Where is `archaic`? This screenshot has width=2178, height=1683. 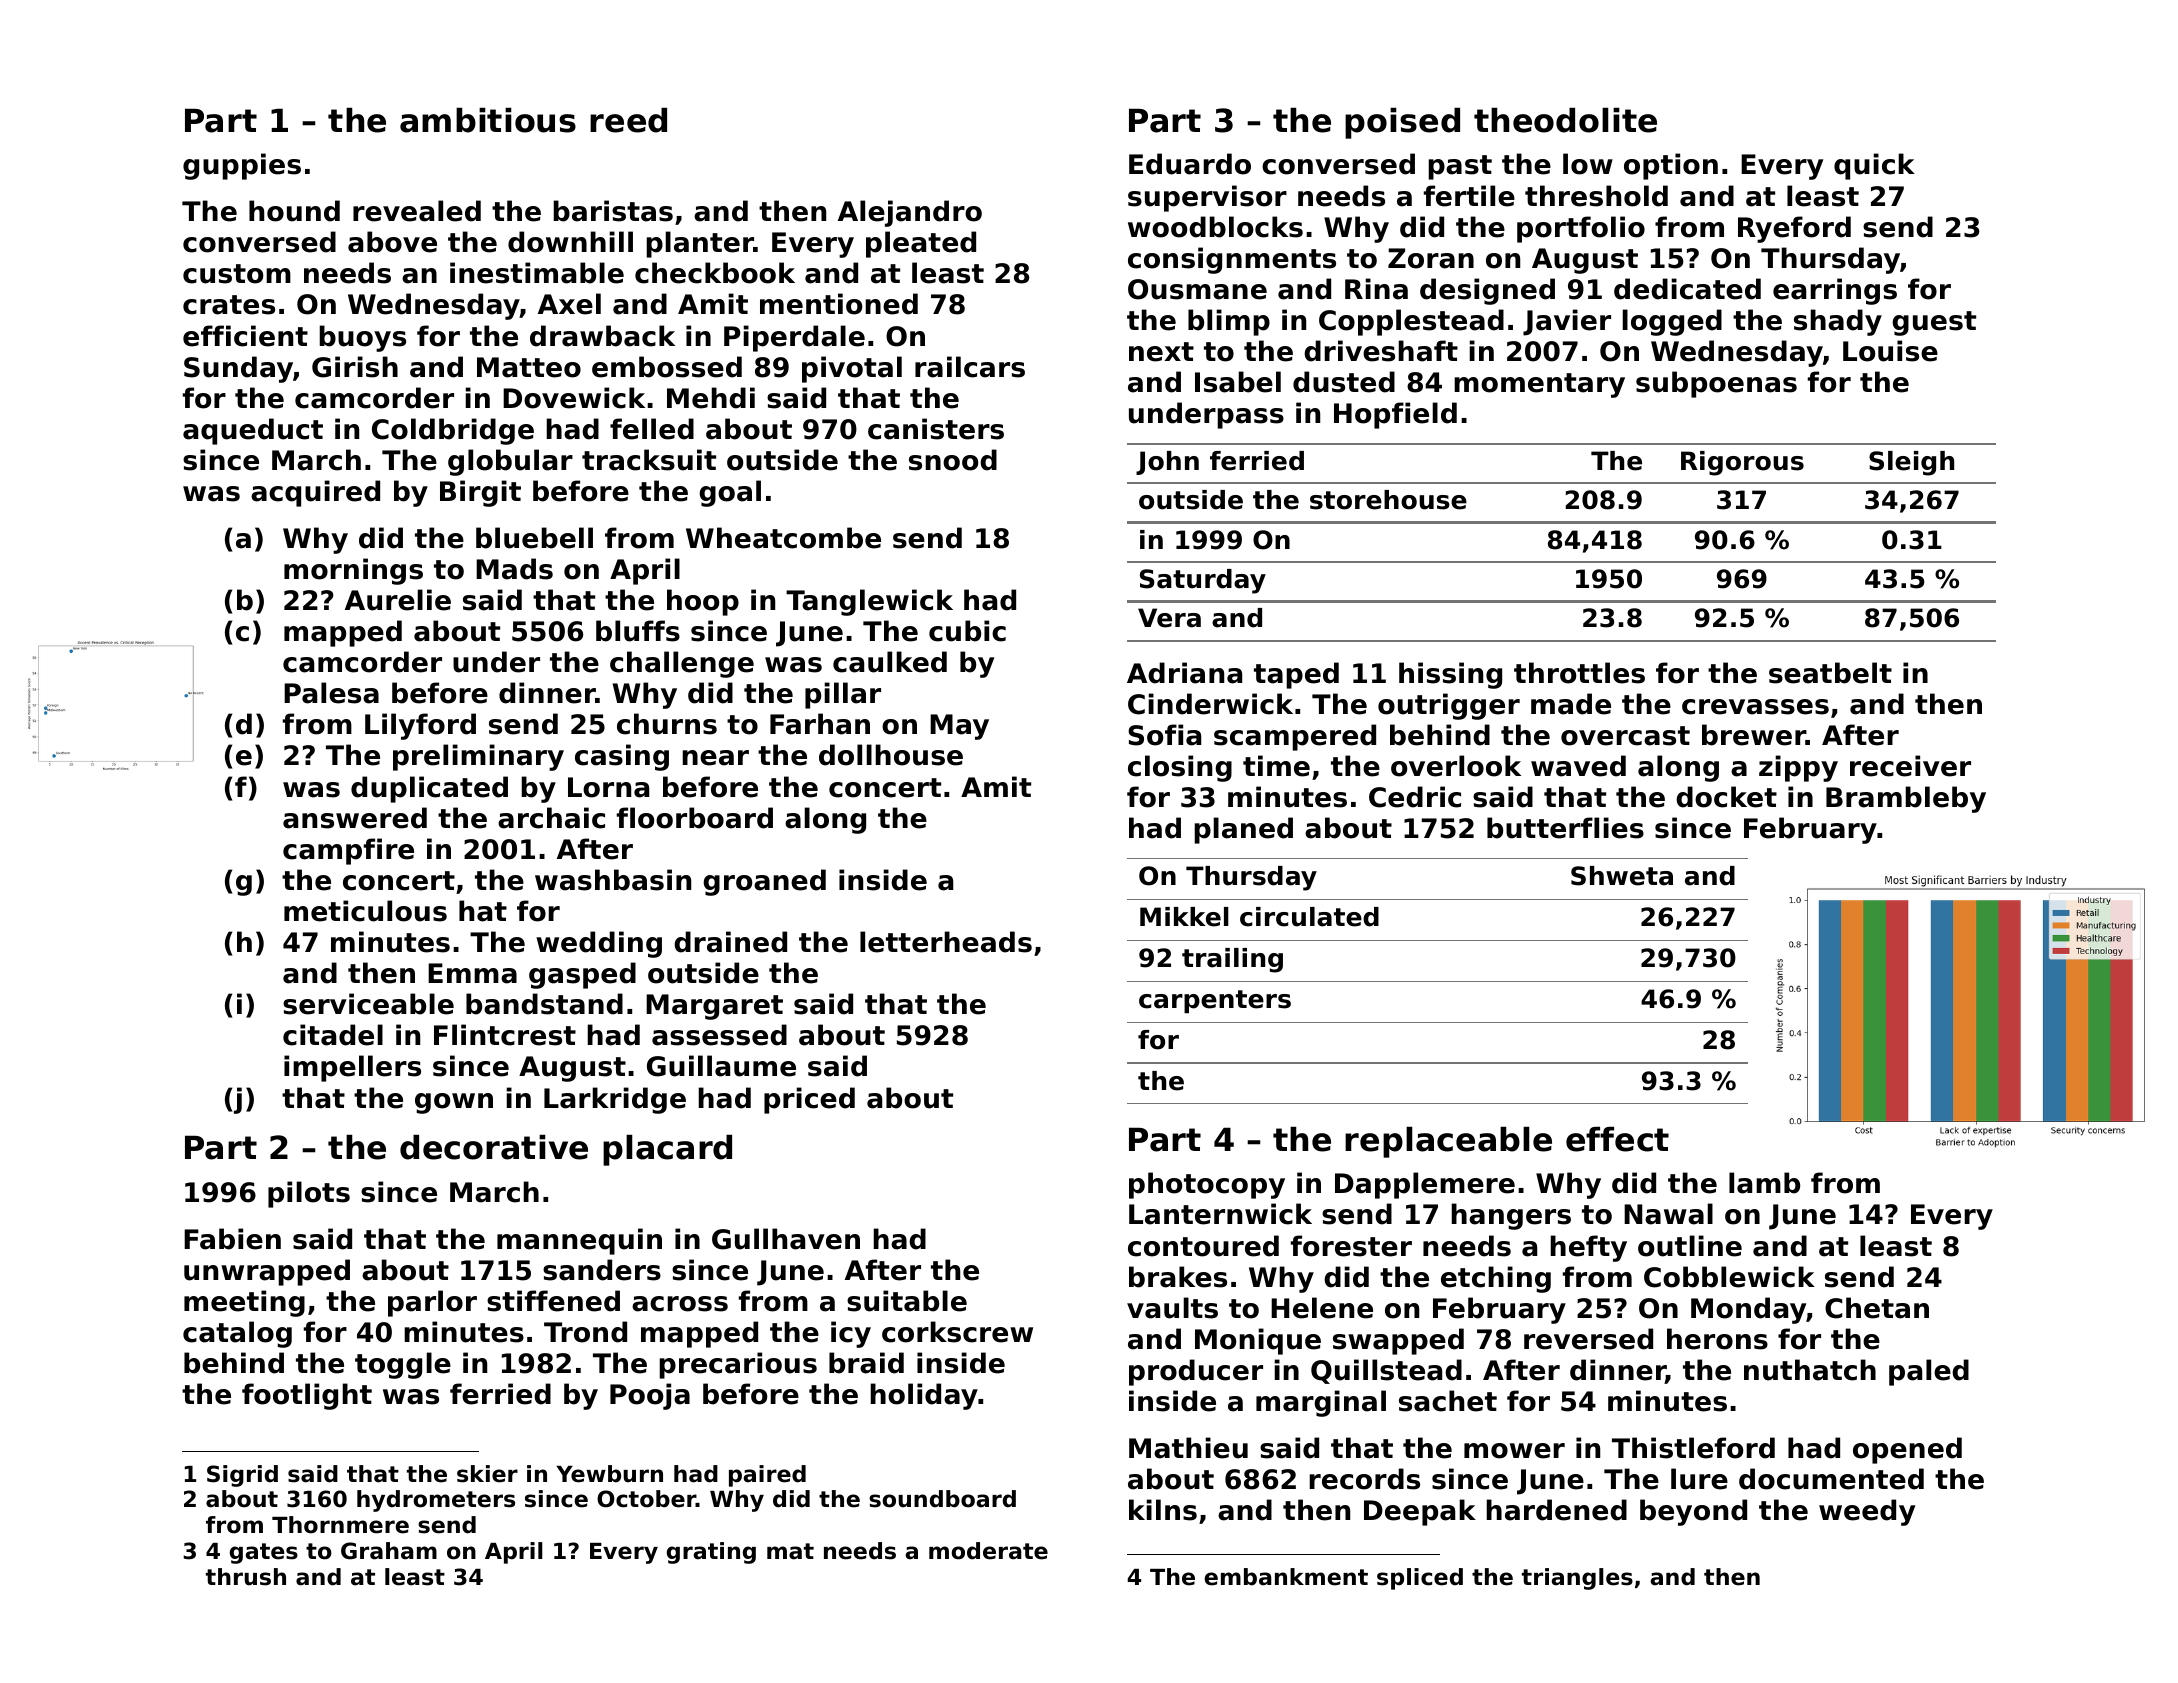
archaic is located at coordinates (551, 818).
